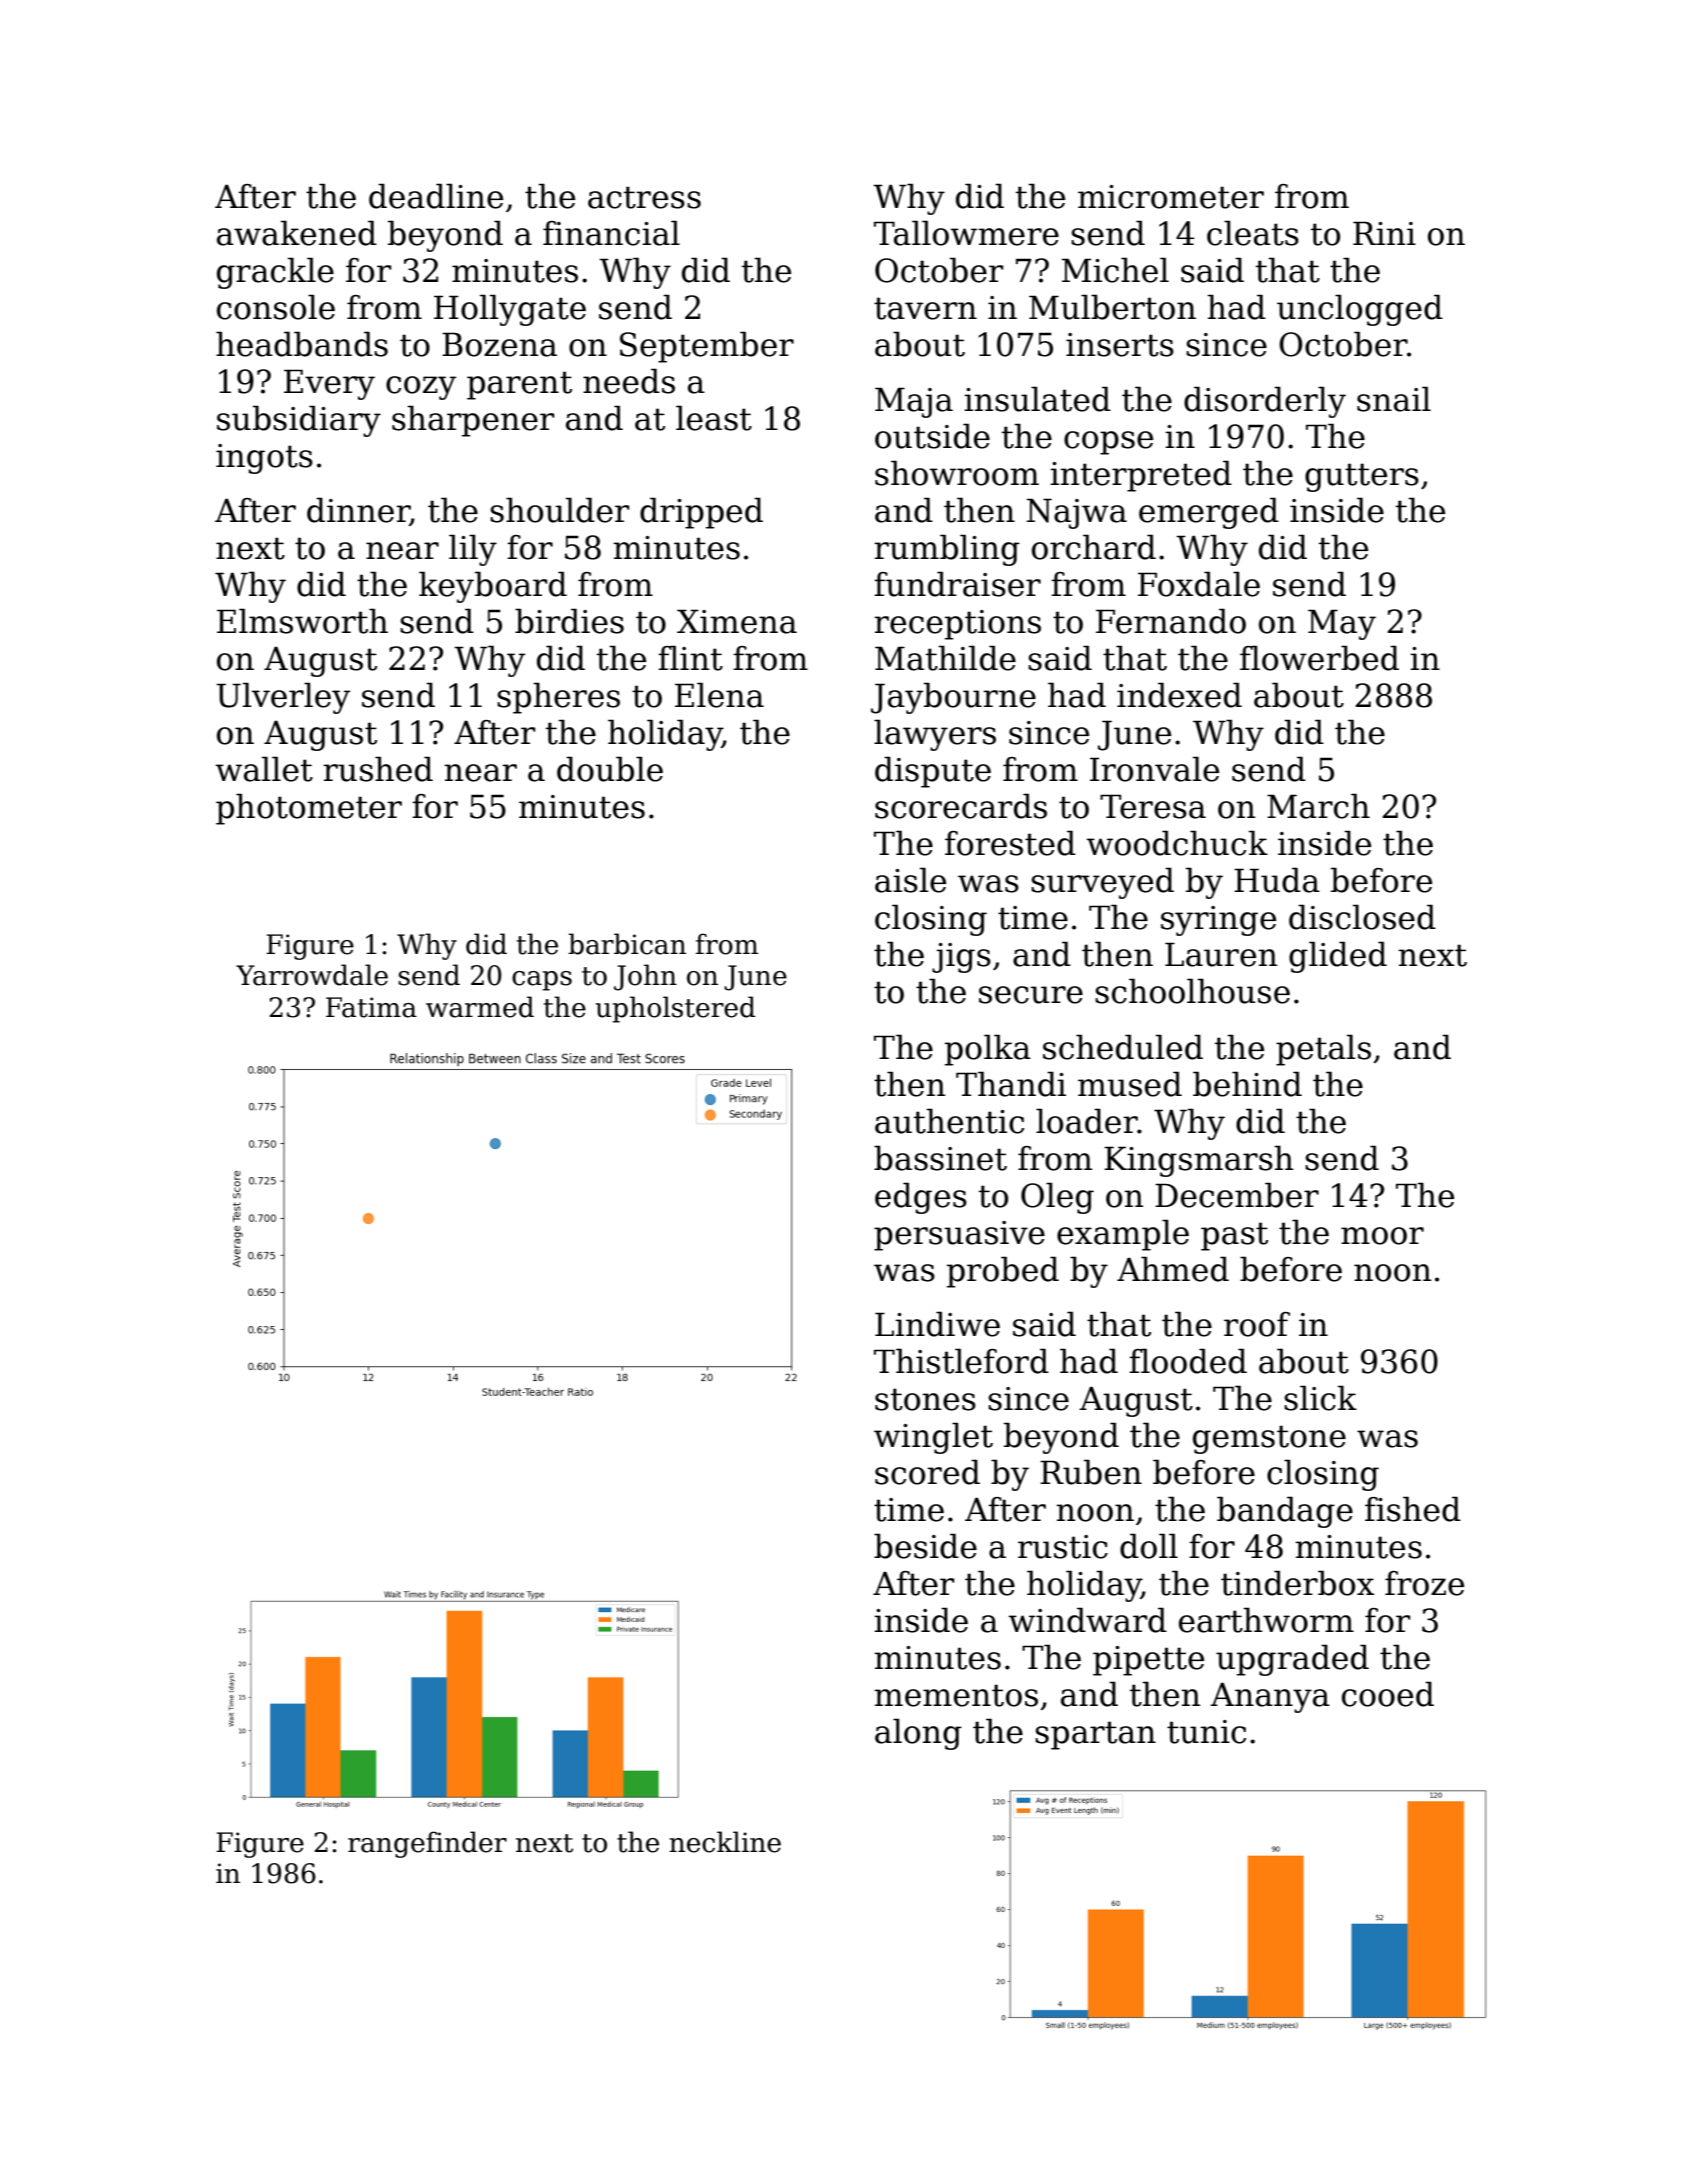  I want to click on cooed, so click(1388, 1694).
